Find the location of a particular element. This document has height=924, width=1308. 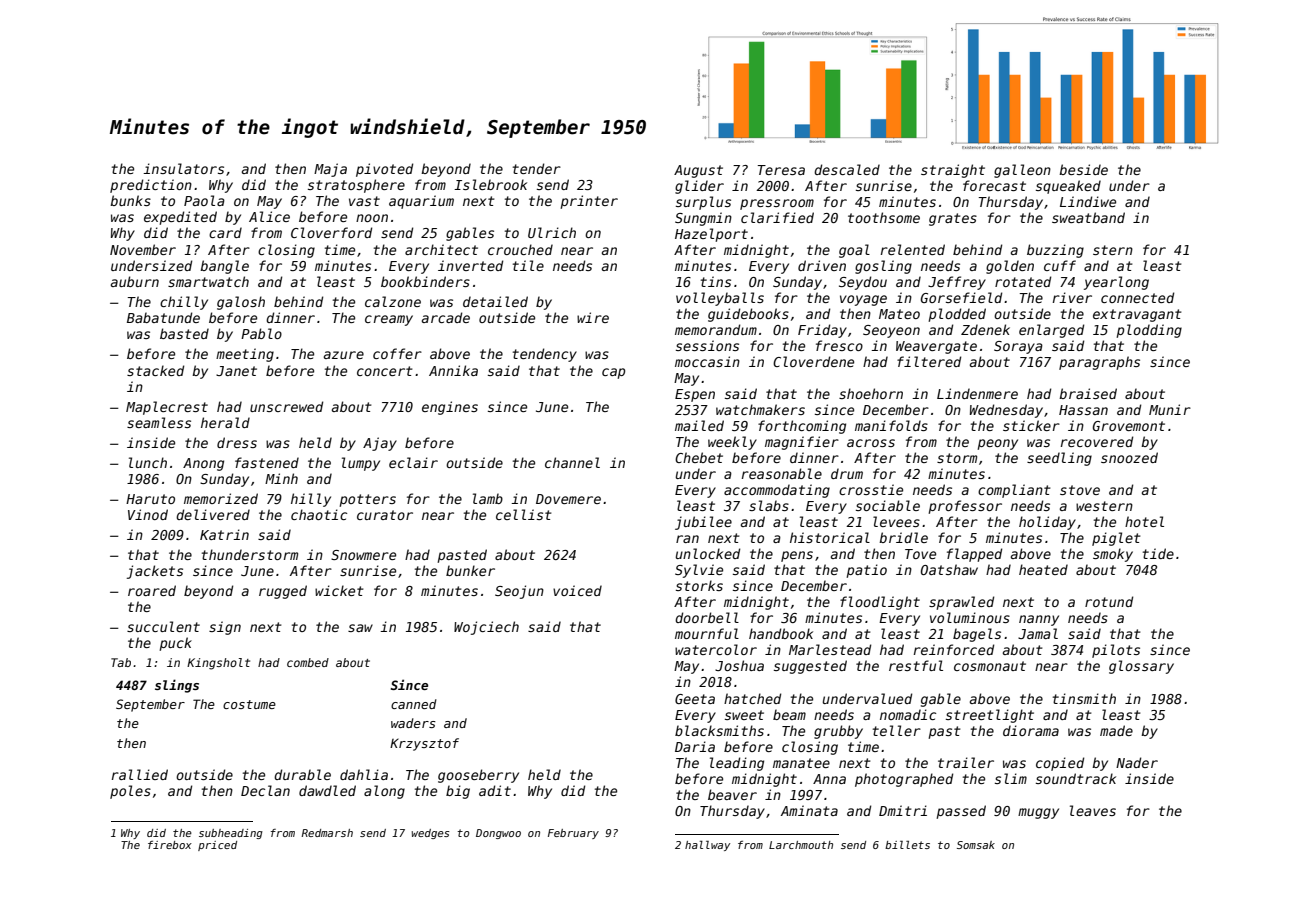

moccasin is located at coordinates (707, 361).
